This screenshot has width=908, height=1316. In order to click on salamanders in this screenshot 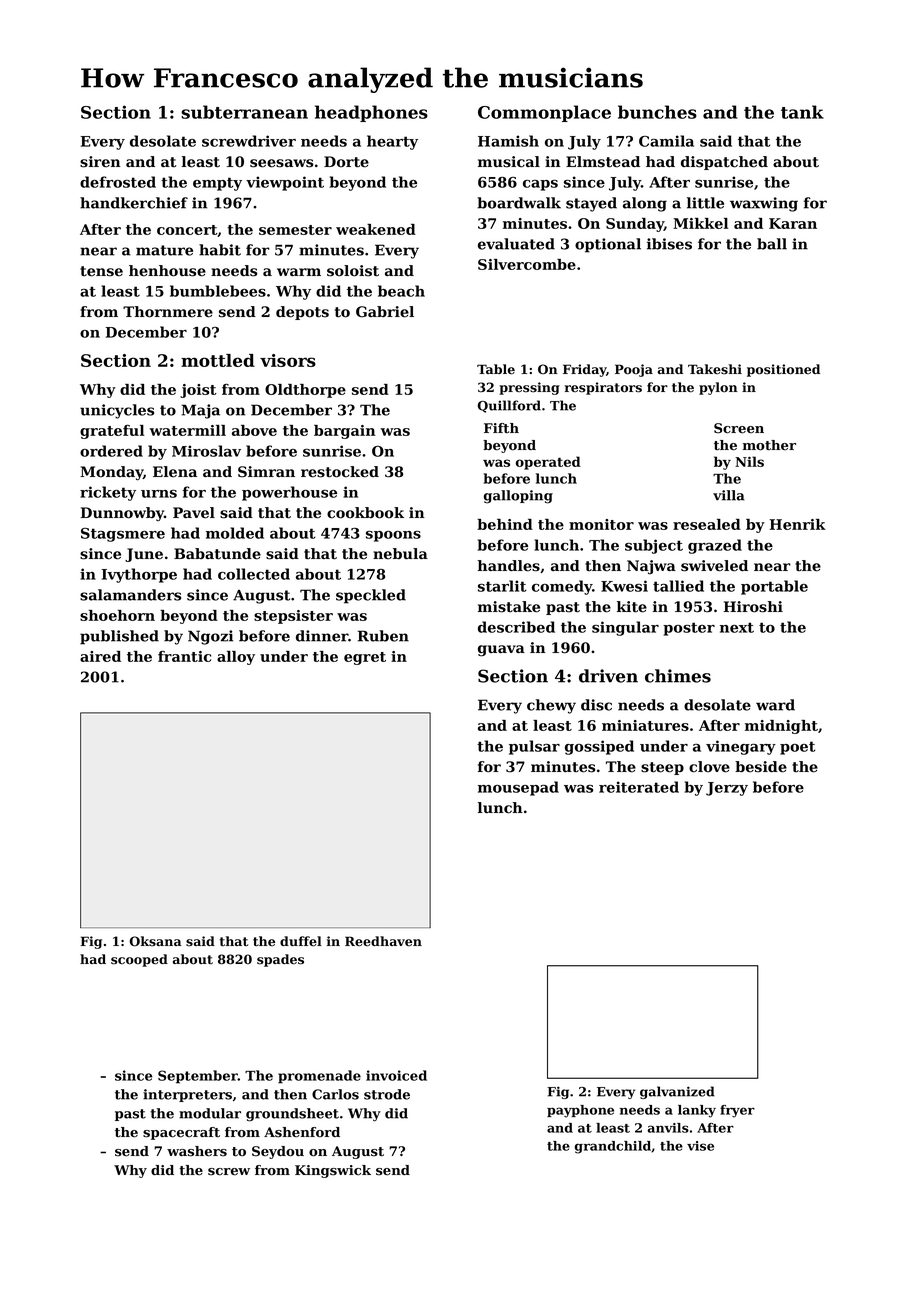, I will do `click(130, 595)`.
